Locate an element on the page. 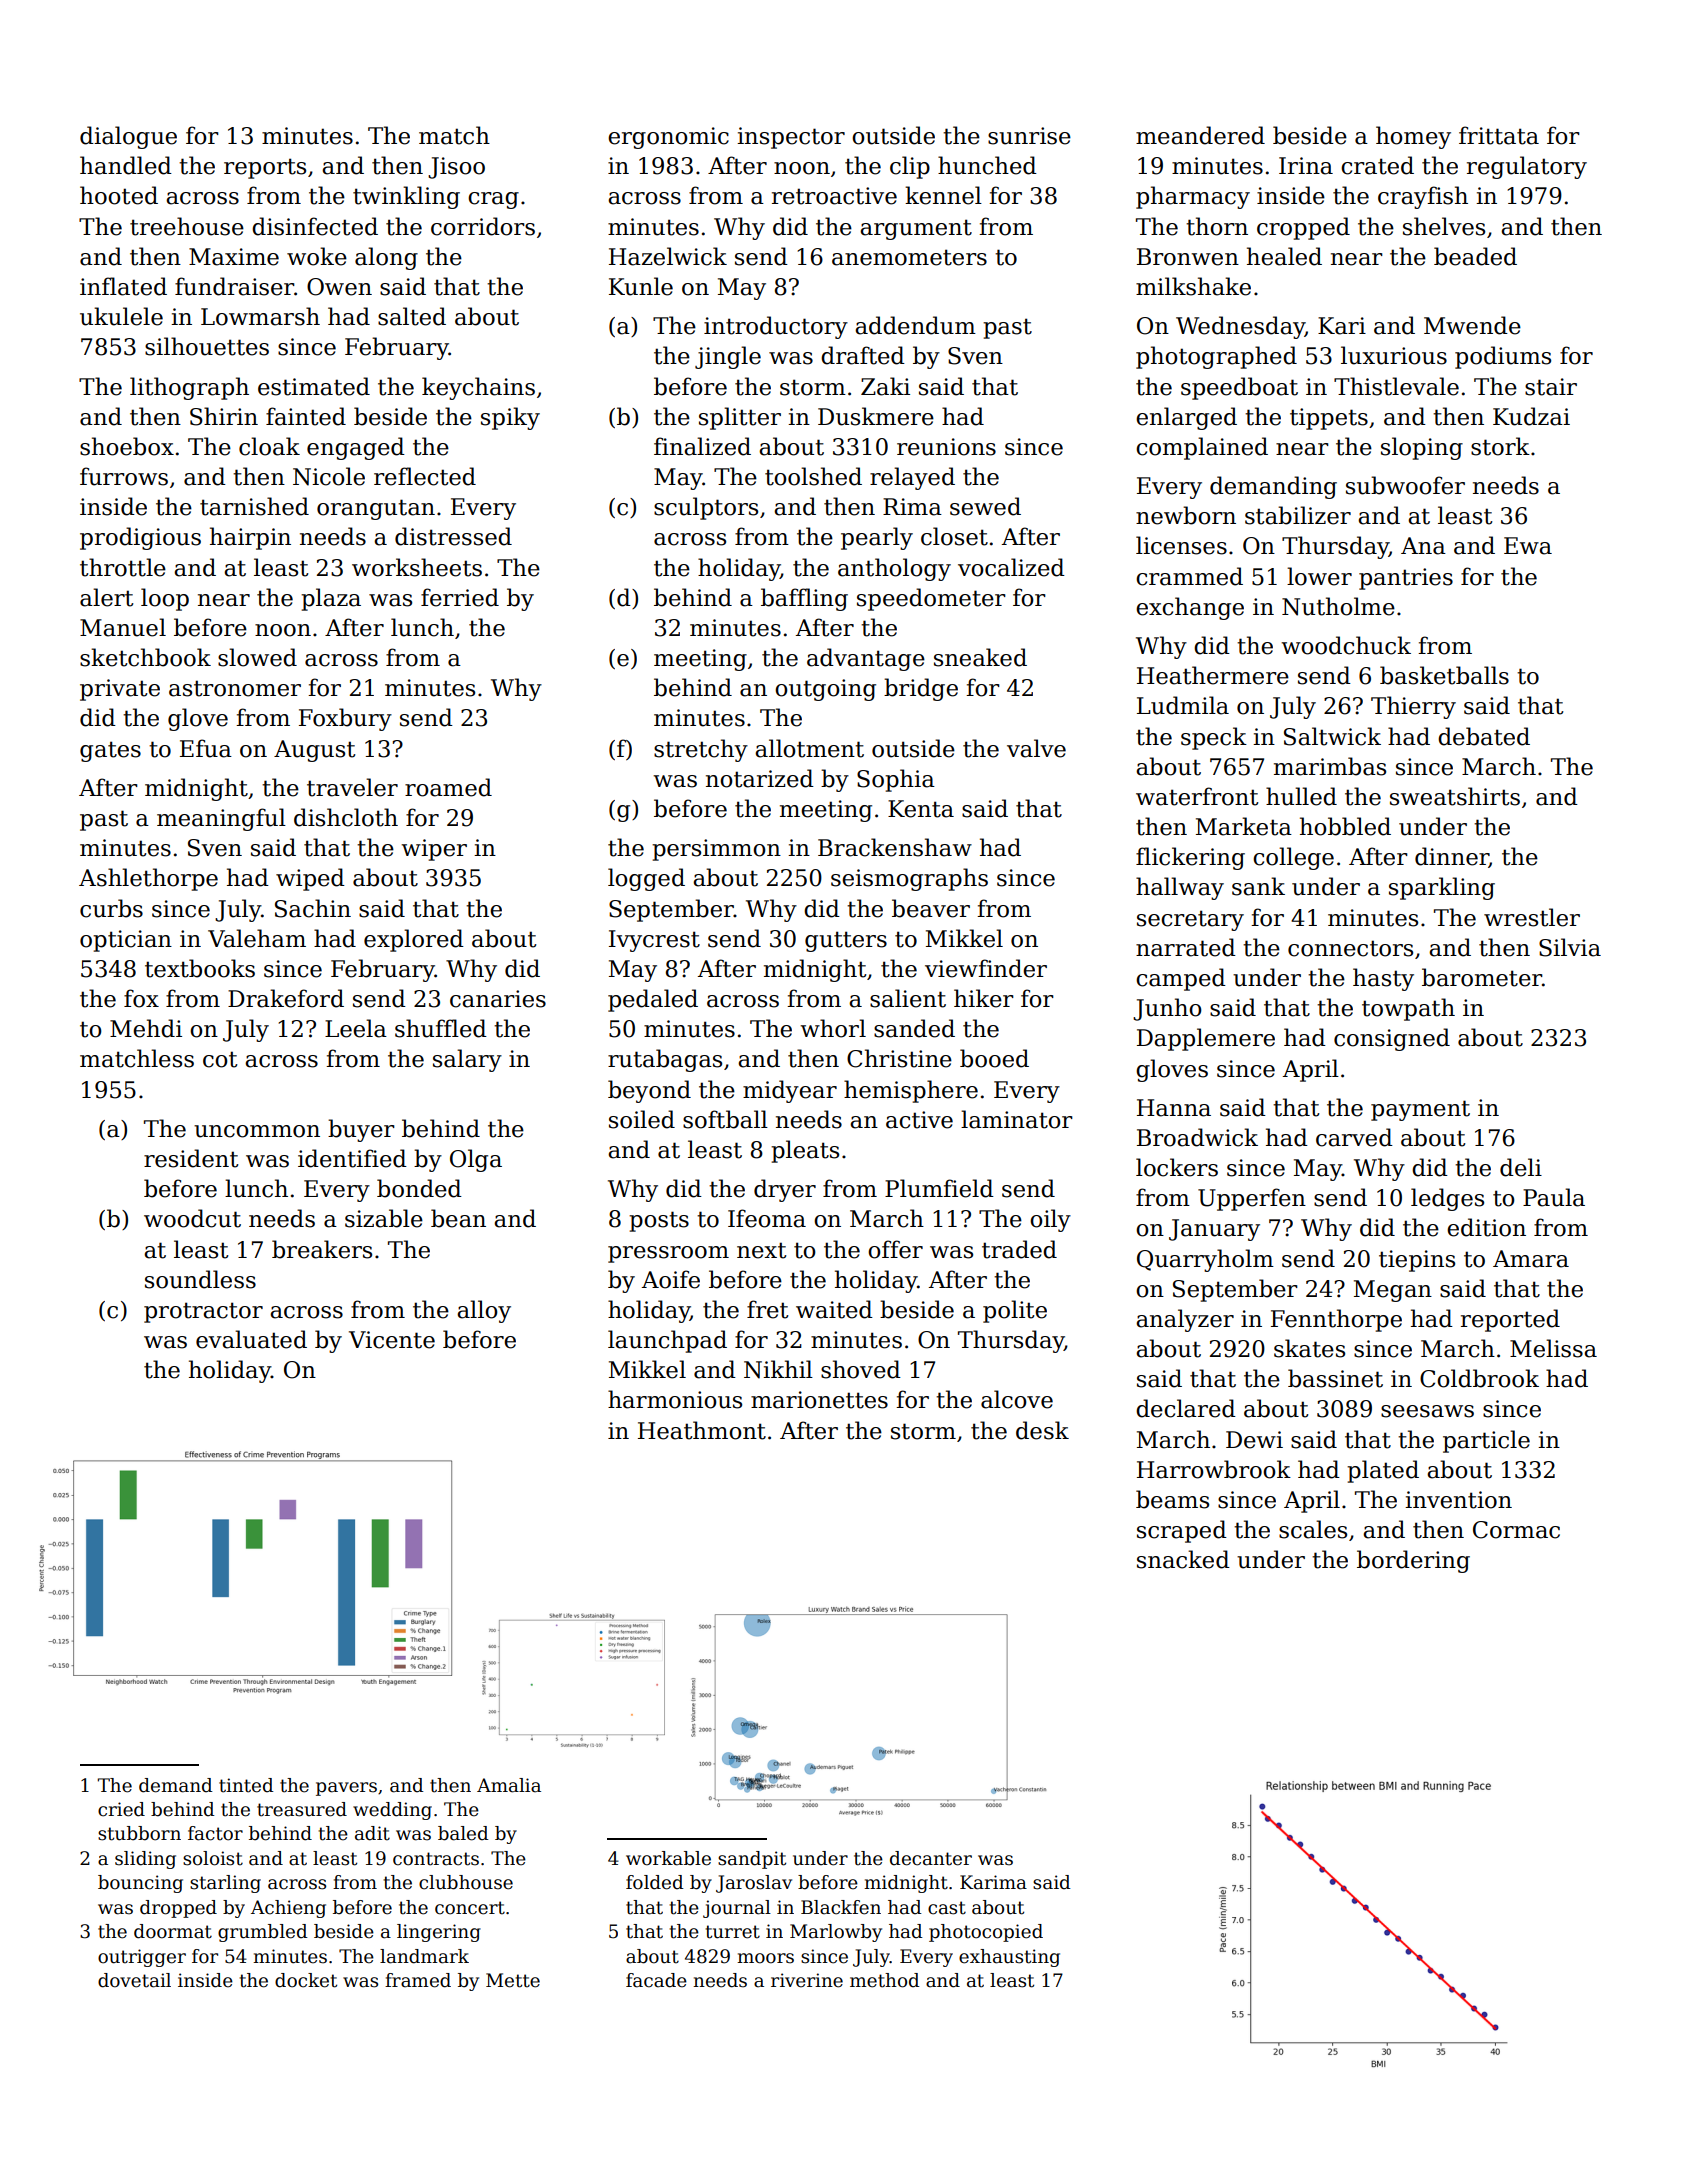 The image size is (1683, 2178). subwoofer is located at coordinates (1405, 485).
